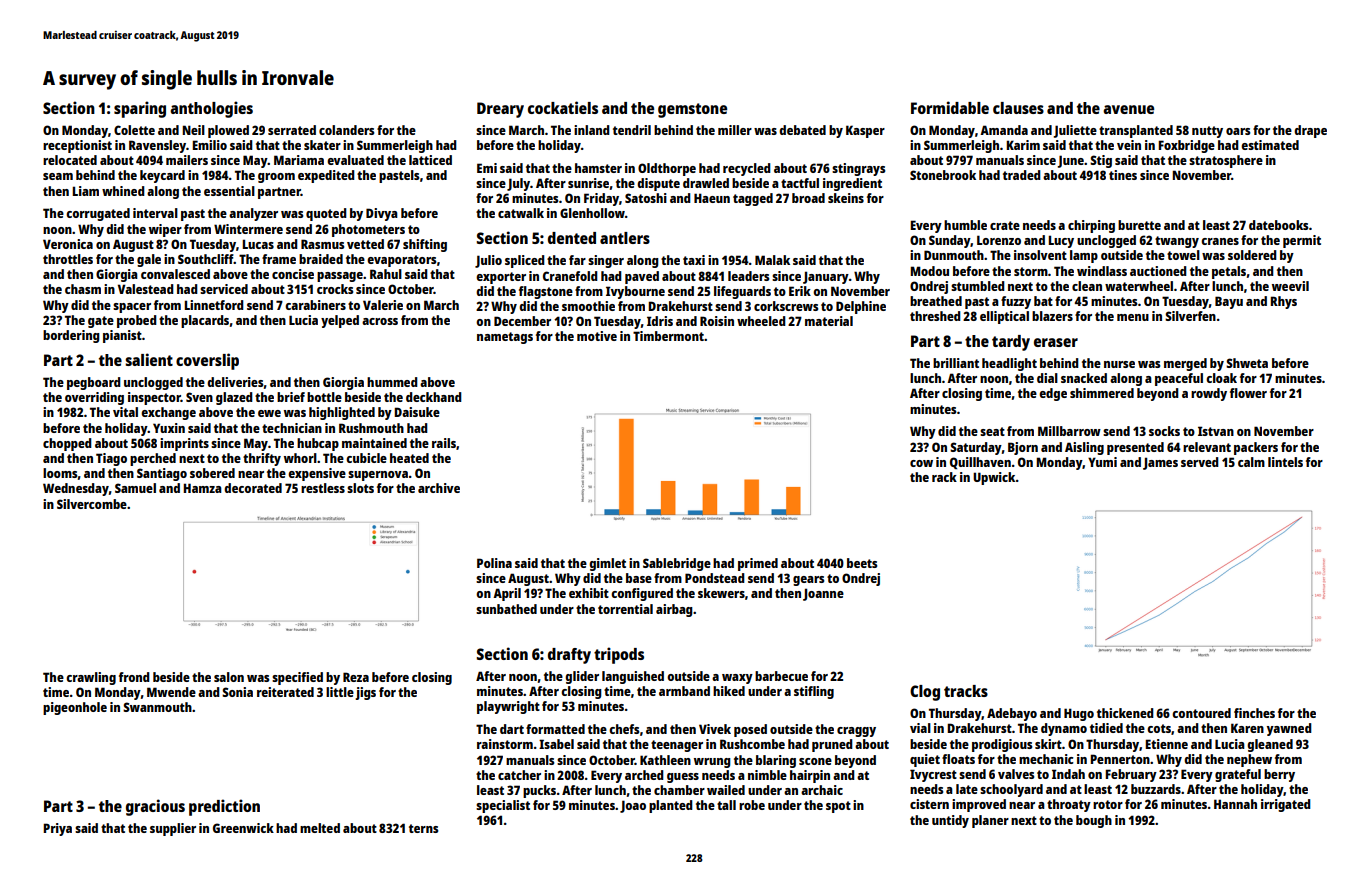 The image size is (1372, 887). I want to click on Priya, so click(57, 829).
